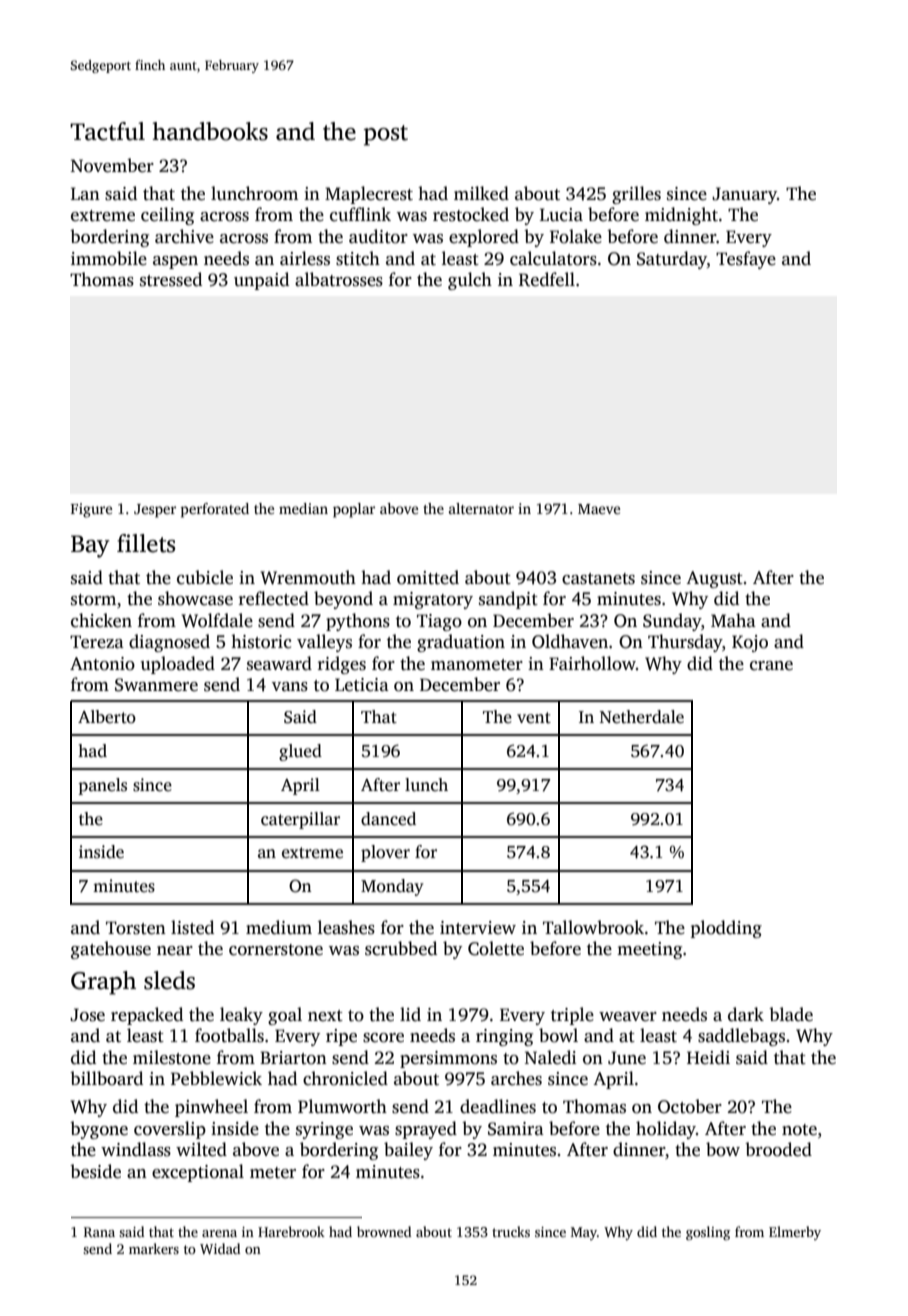 The height and width of the screenshot is (1316, 908). Describe the element at coordinates (290, 687) in the screenshot. I see `vans` at that location.
